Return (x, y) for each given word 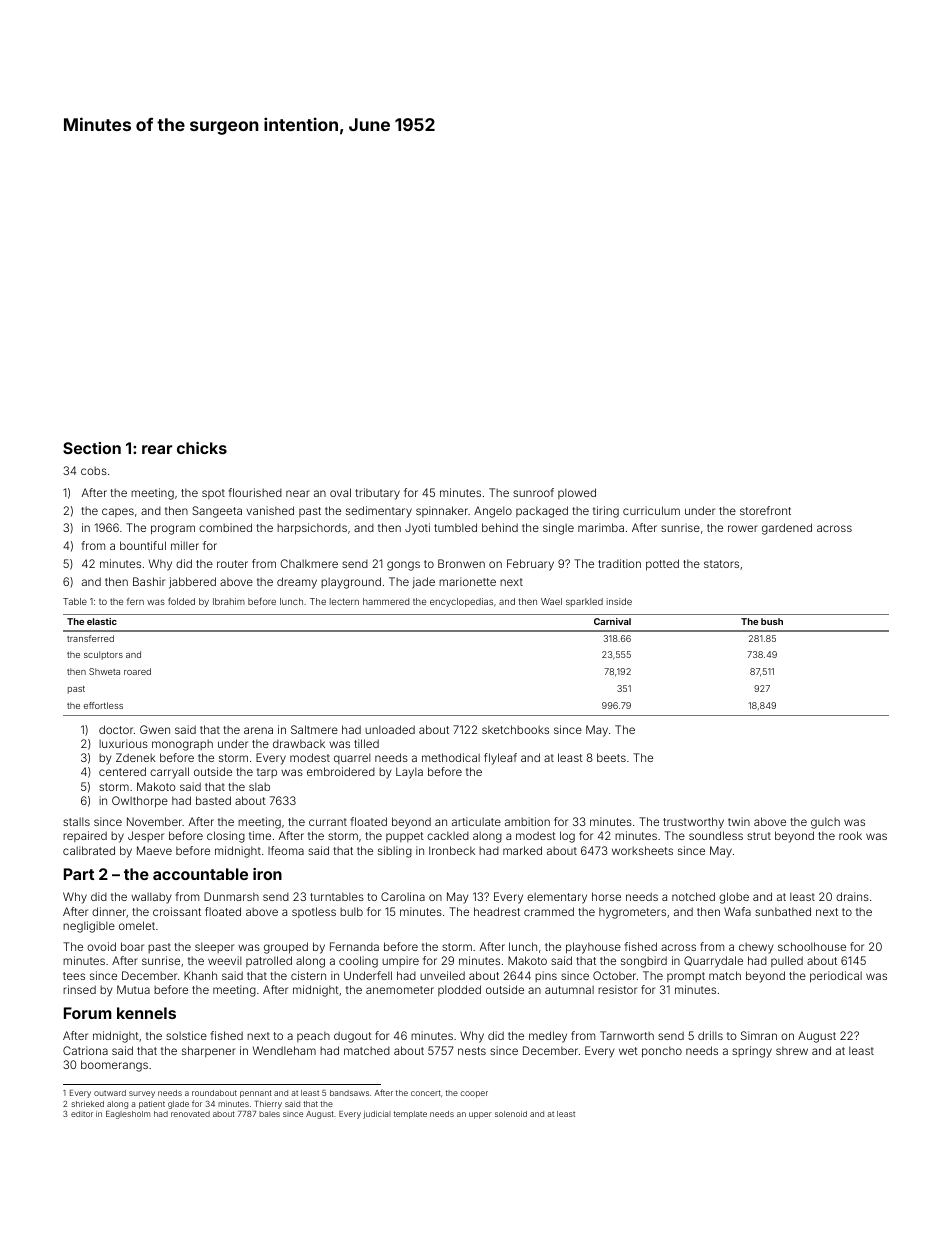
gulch (825, 823)
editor (82, 1114)
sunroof (533, 492)
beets (611, 757)
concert (426, 1093)
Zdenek (136, 757)
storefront (765, 510)
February (530, 565)
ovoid (101, 946)
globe (734, 898)
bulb (351, 911)
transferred (90, 638)
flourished (255, 492)
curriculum (651, 510)
